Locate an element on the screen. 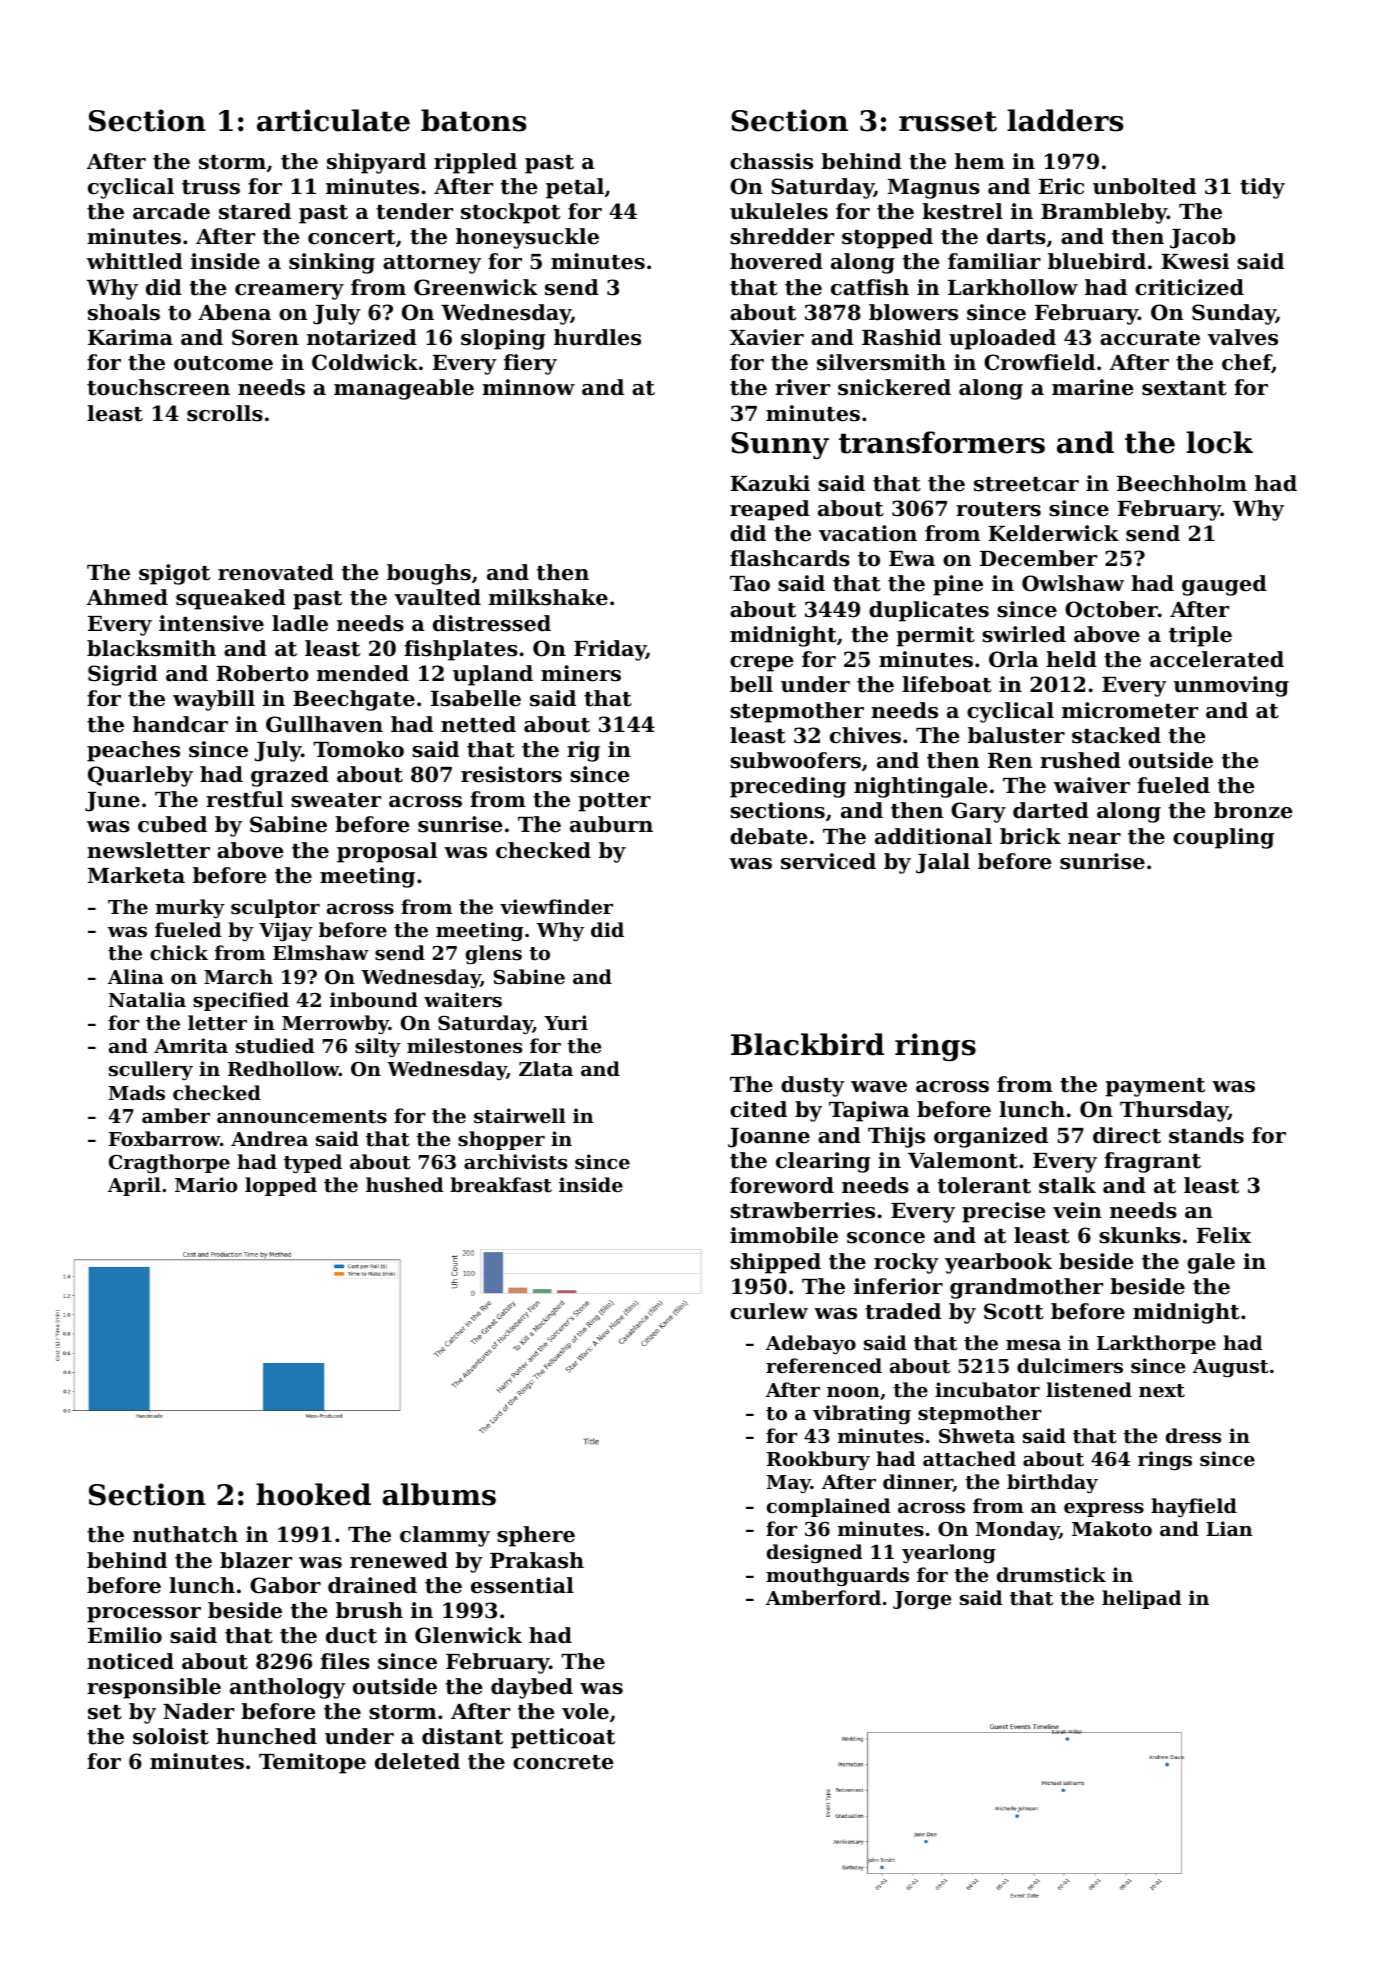  stands is located at coordinates (1206, 1135).
